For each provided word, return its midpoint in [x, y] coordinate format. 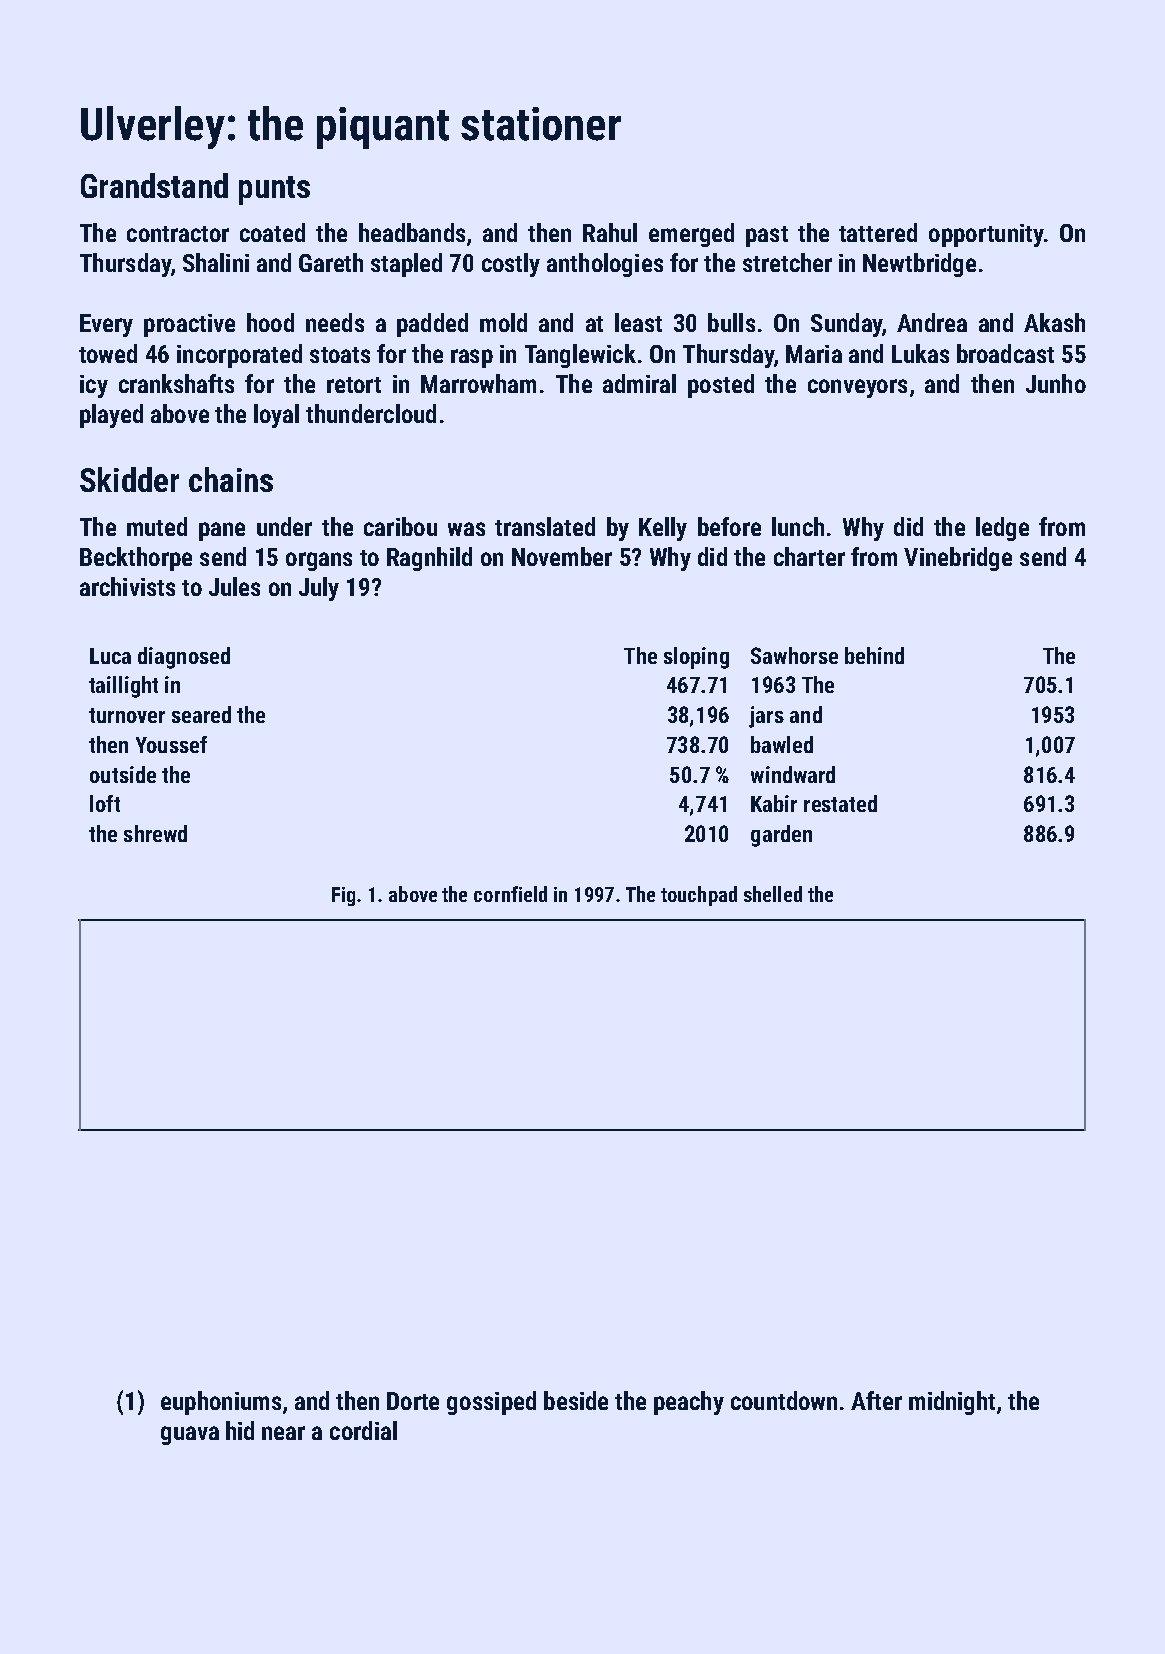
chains [231, 479]
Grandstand [154, 185]
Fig [343, 896]
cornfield [510, 894]
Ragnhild [429, 559]
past [767, 236]
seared [201, 714]
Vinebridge [958, 559]
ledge [1002, 529]
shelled [773, 894]
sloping [696, 658]
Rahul [610, 232]
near [283, 1433]
